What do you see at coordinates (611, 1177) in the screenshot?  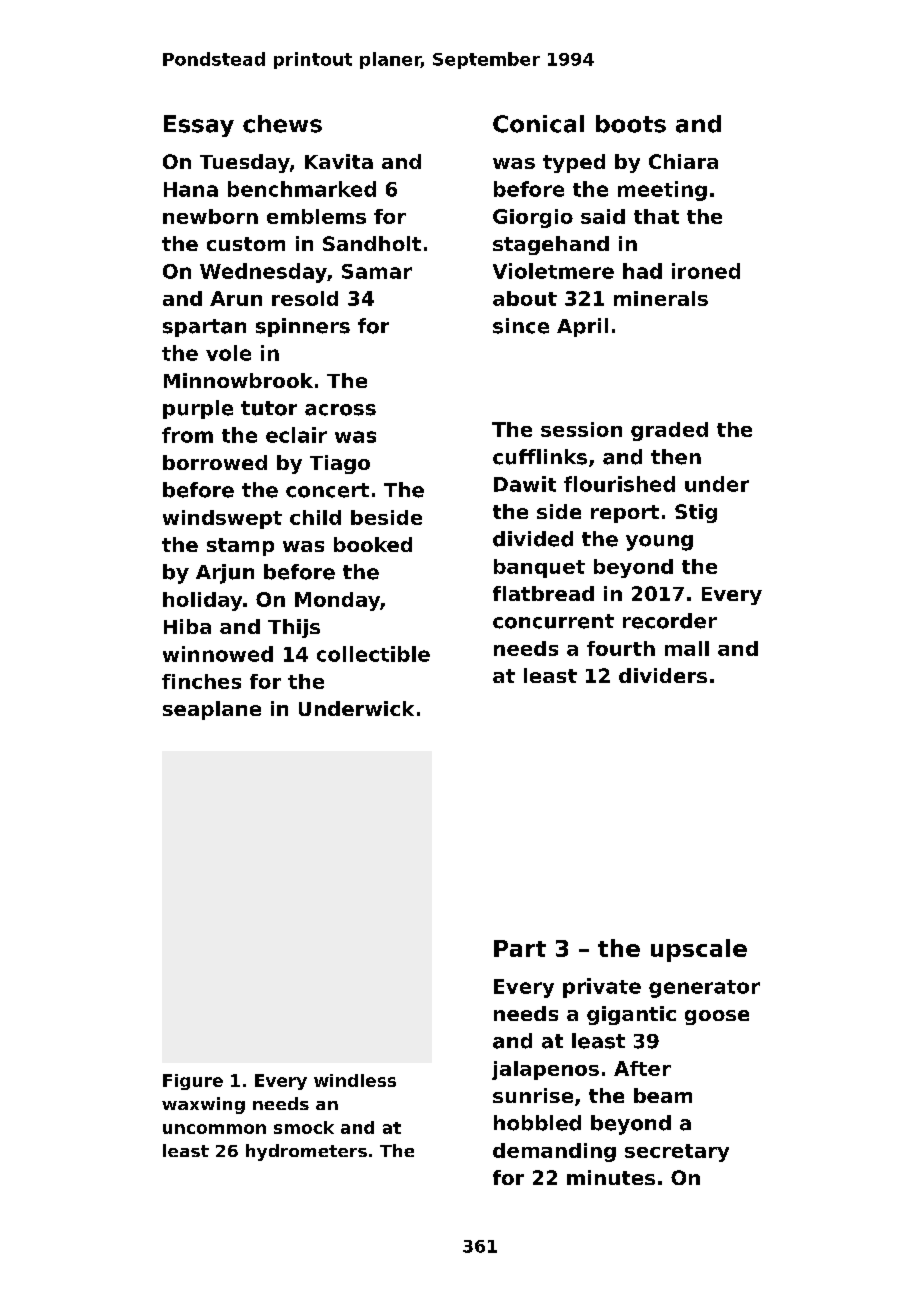 I see `minutes` at bounding box center [611, 1177].
